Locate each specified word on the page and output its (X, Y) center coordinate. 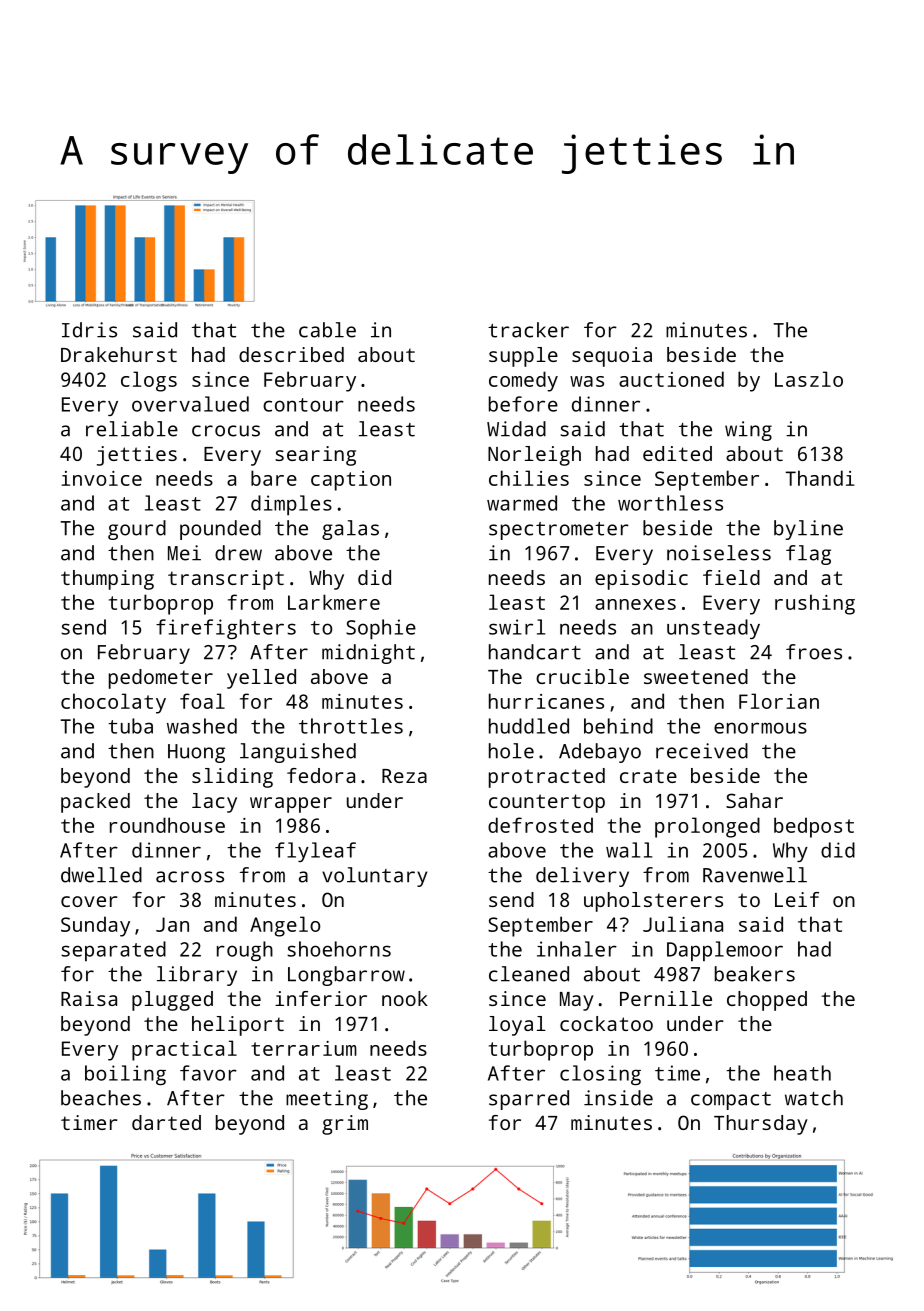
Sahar (754, 800)
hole (511, 751)
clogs (149, 381)
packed (95, 803)
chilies (529, 478)
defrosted (540, 825)
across (190, 877)
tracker (528, 330)
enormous (760, 728)
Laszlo (809, 379)
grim (345, 1125)
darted (166, 1122)
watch (814, 1098)
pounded (220, 530)
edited (677, 453)
